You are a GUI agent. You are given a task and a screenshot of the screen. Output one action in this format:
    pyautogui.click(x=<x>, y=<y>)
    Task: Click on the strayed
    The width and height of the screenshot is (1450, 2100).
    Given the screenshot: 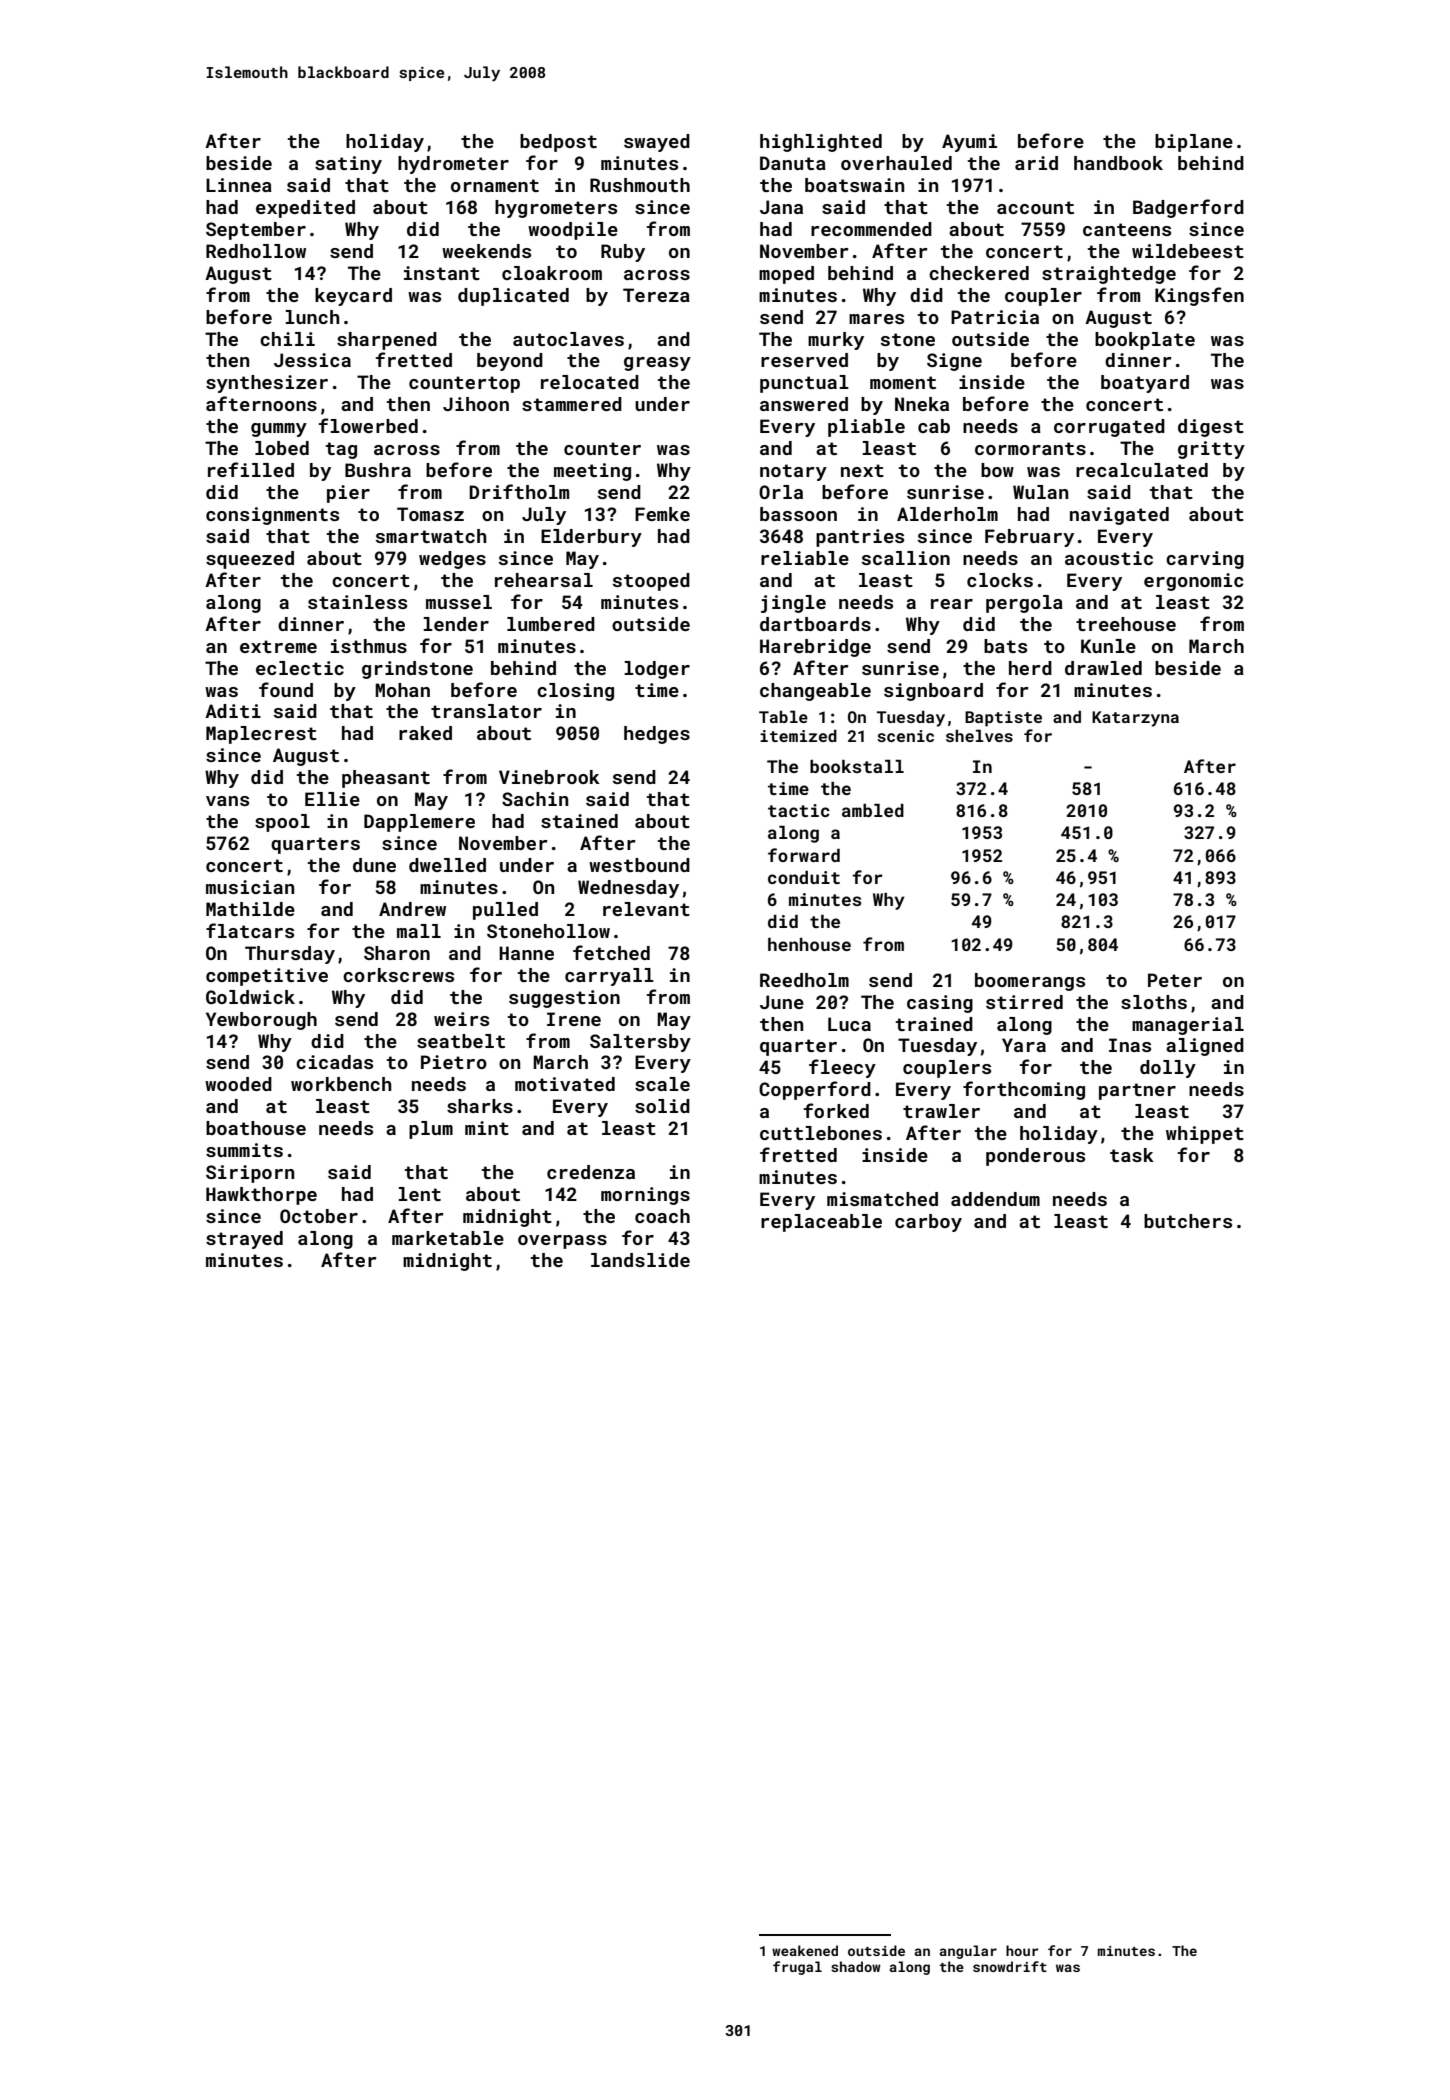 What is the action you would take?
    pyautogui.click(x=244, y=1240)
